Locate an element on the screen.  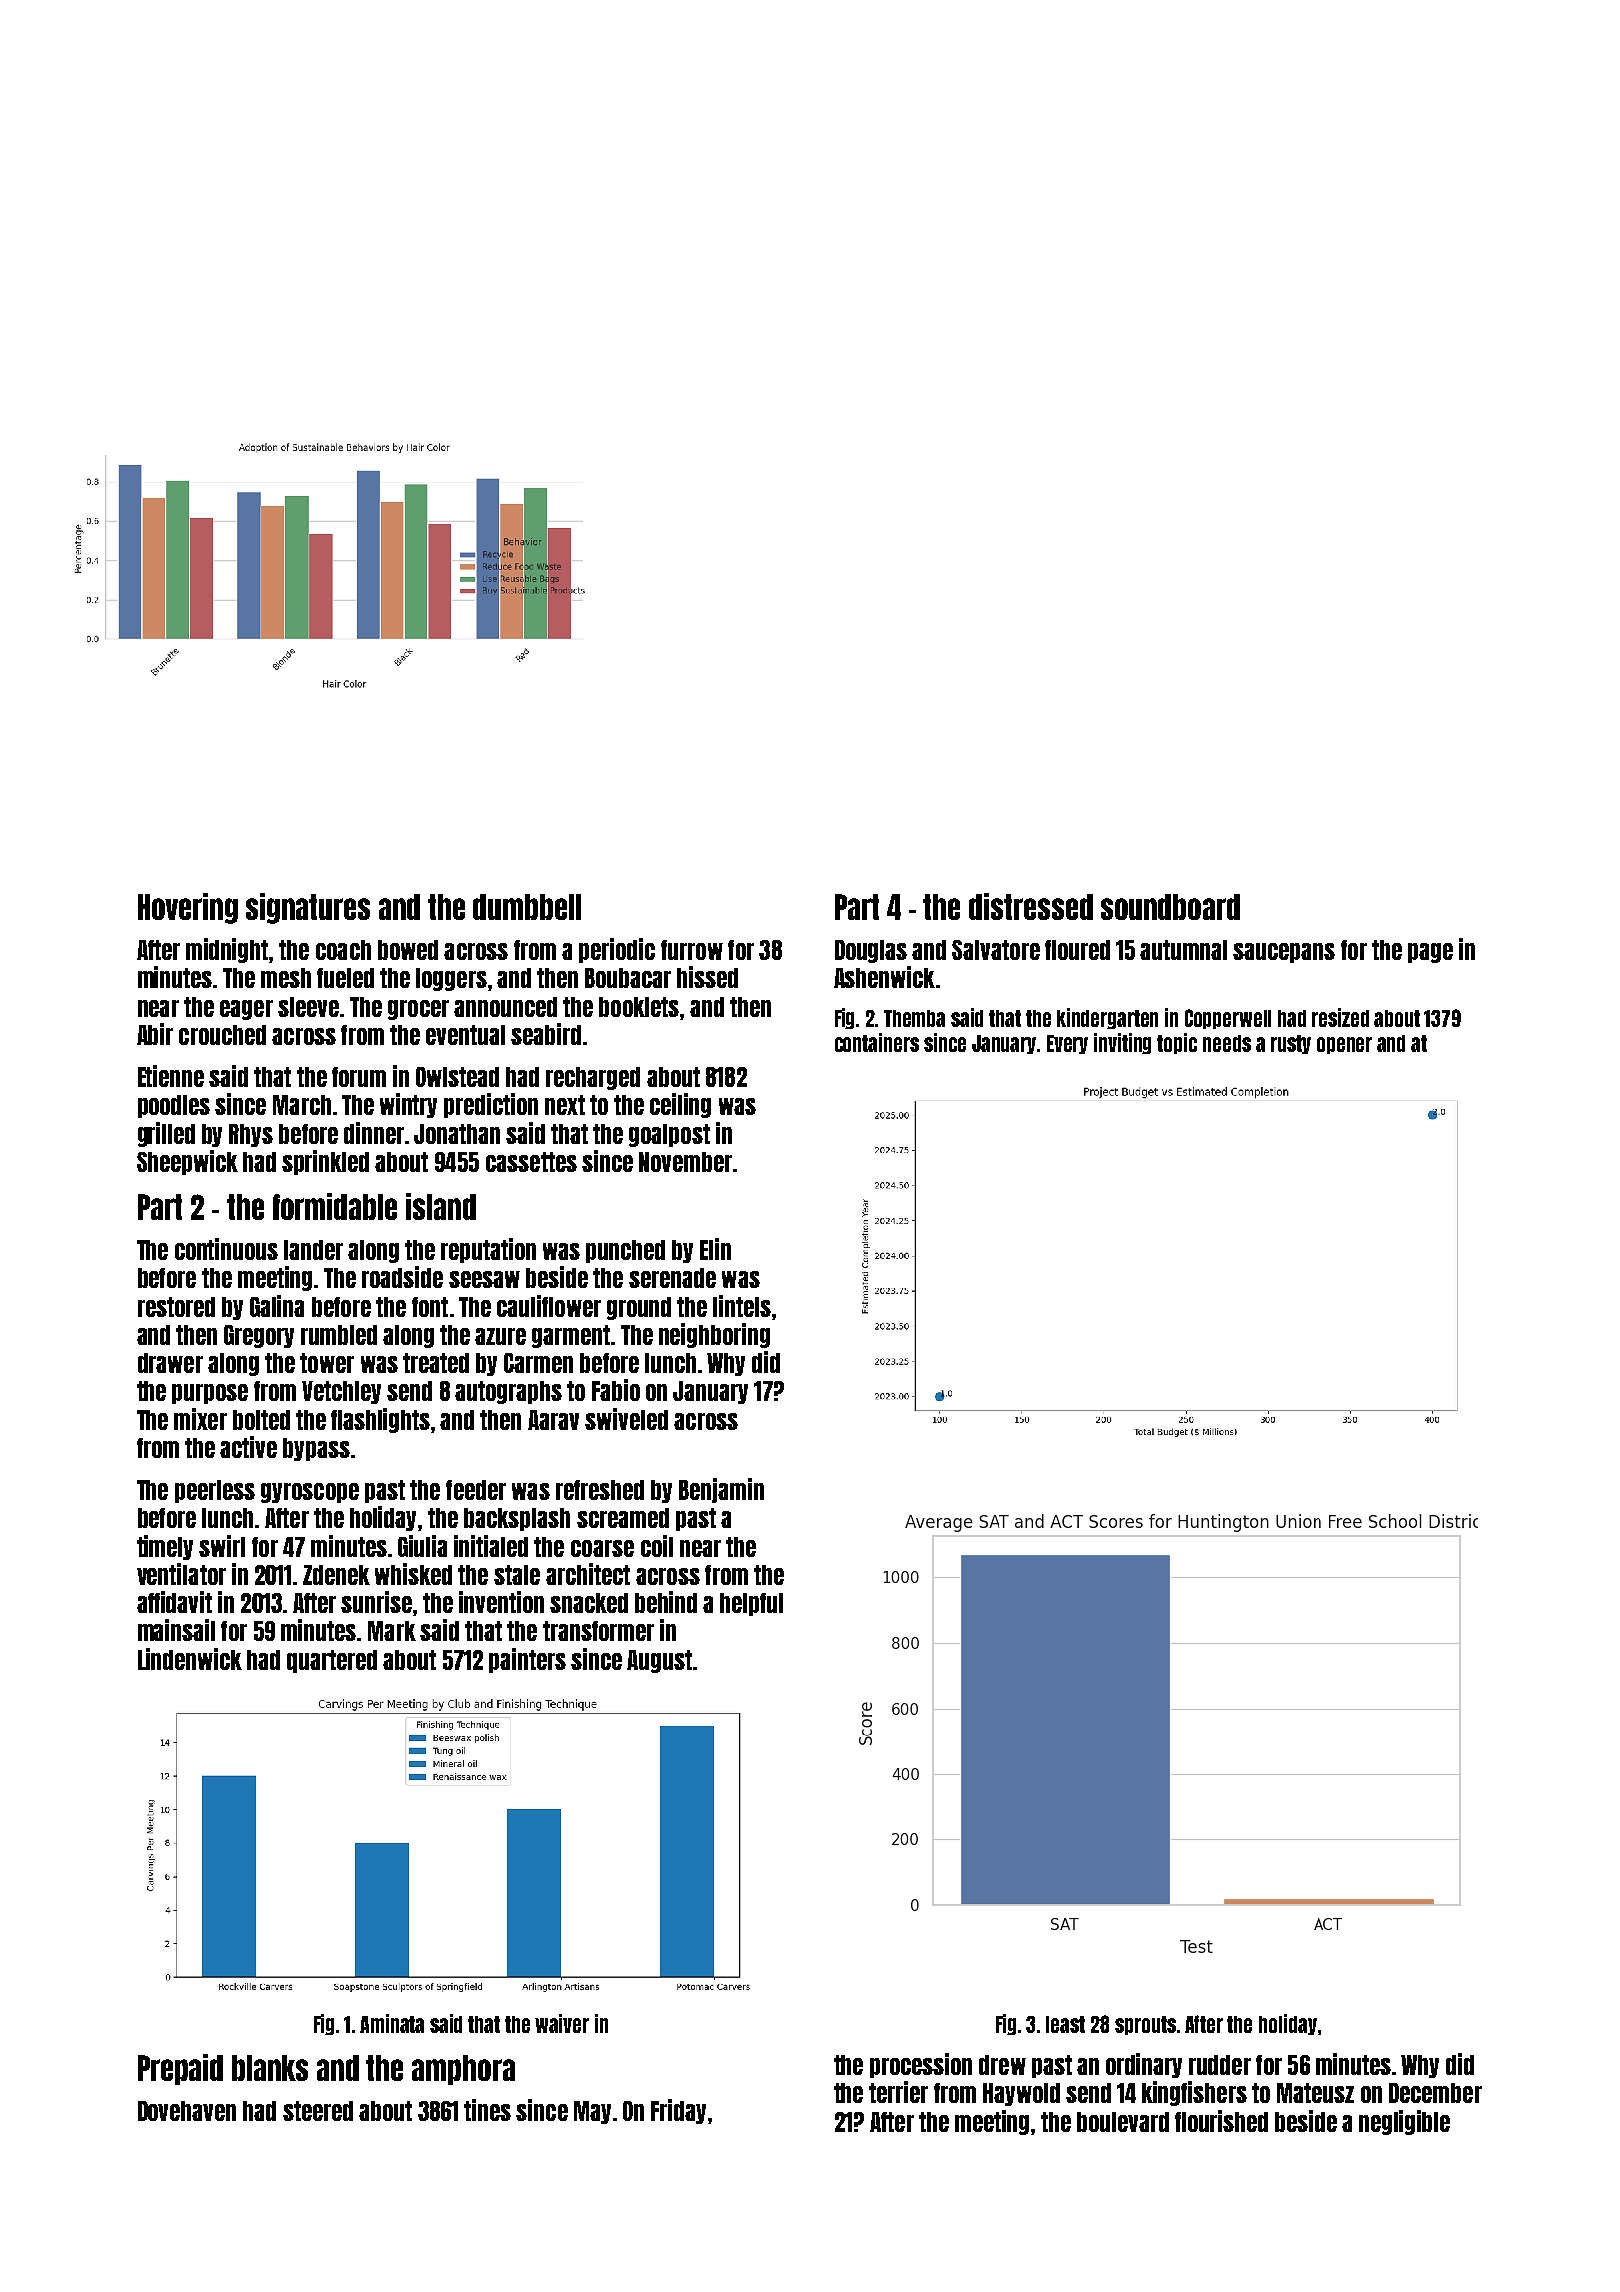
waiver is located at coordinates (562, 2023).
